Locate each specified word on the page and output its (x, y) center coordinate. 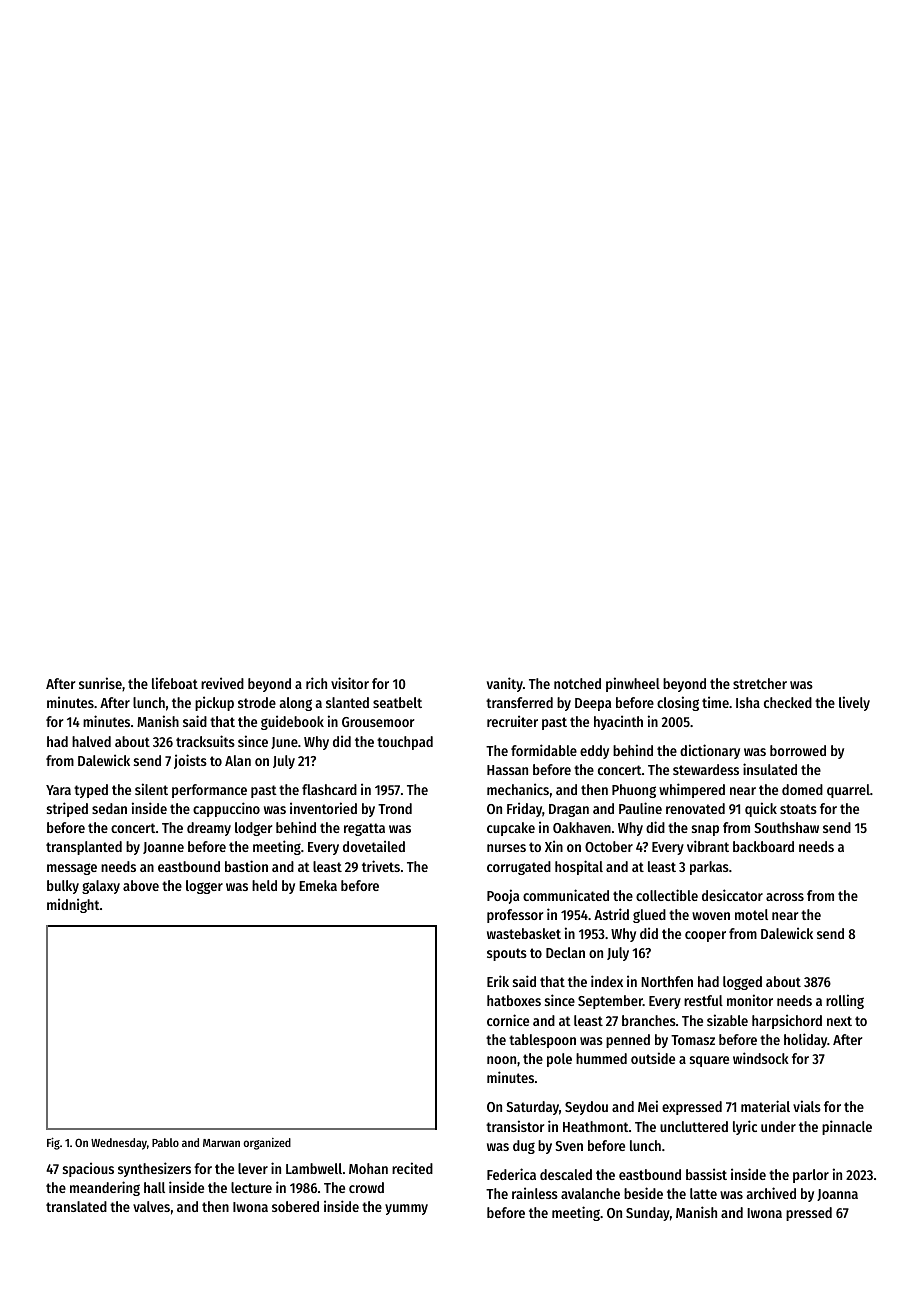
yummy (406, 1209)
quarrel (848, 791)
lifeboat (175, 683)
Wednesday (119, 1144)
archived (771, 1193)
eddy (594, 752)
